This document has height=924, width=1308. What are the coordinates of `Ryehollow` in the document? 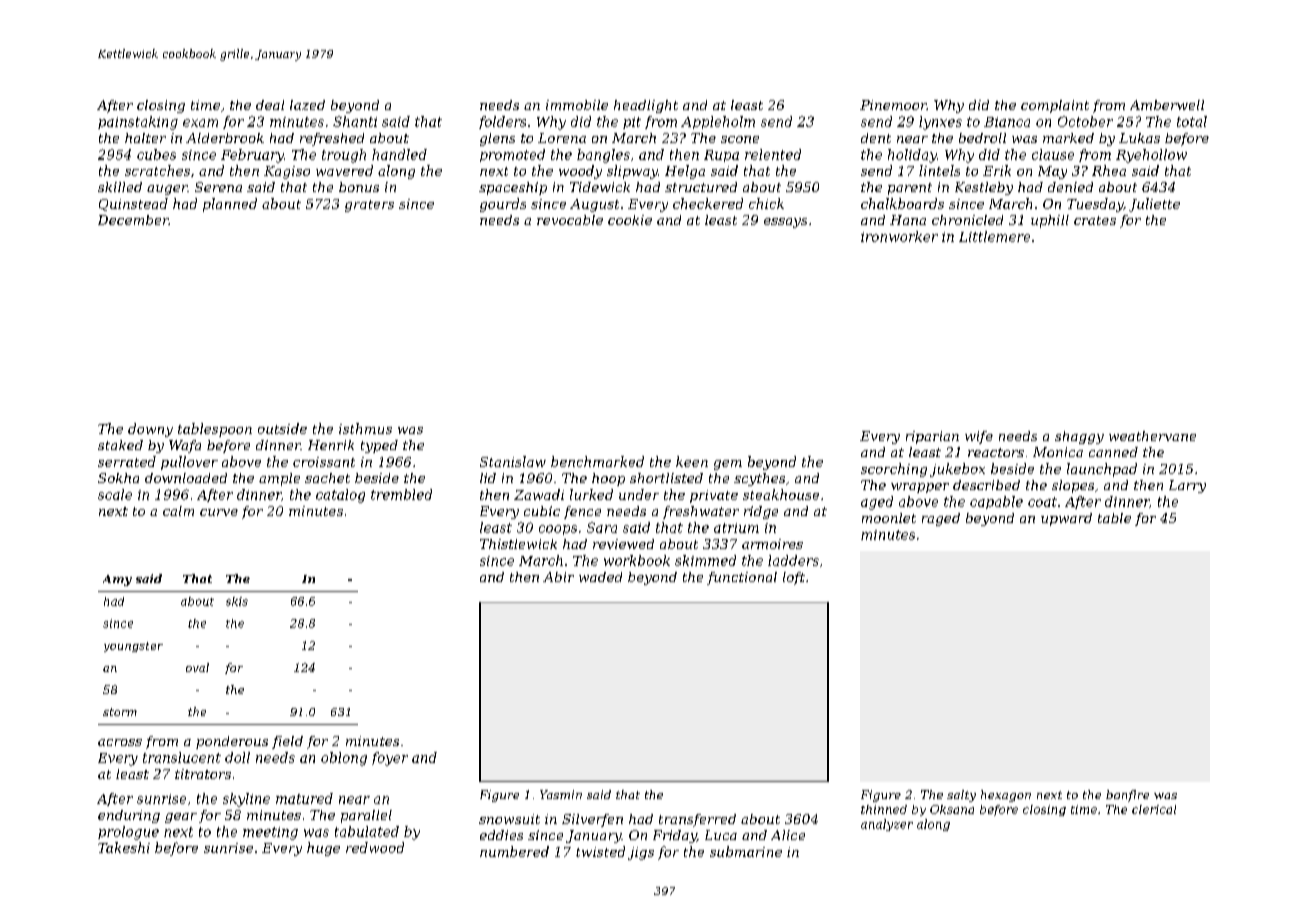 It's located at (1151, 156).
